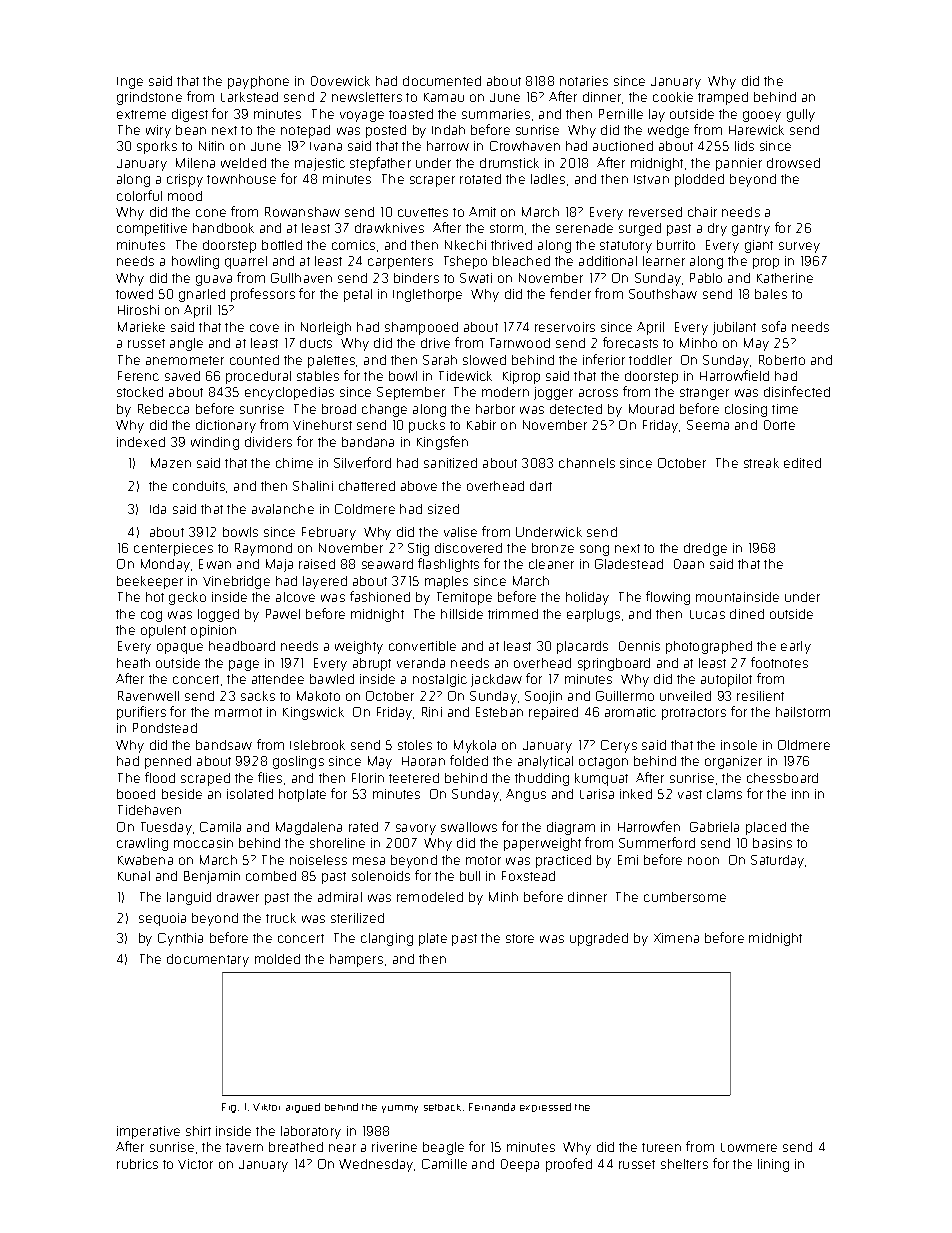  What do you see at coordinates (548, 179) in the page?
I see `ladles` at bounding box center [548, 179].
